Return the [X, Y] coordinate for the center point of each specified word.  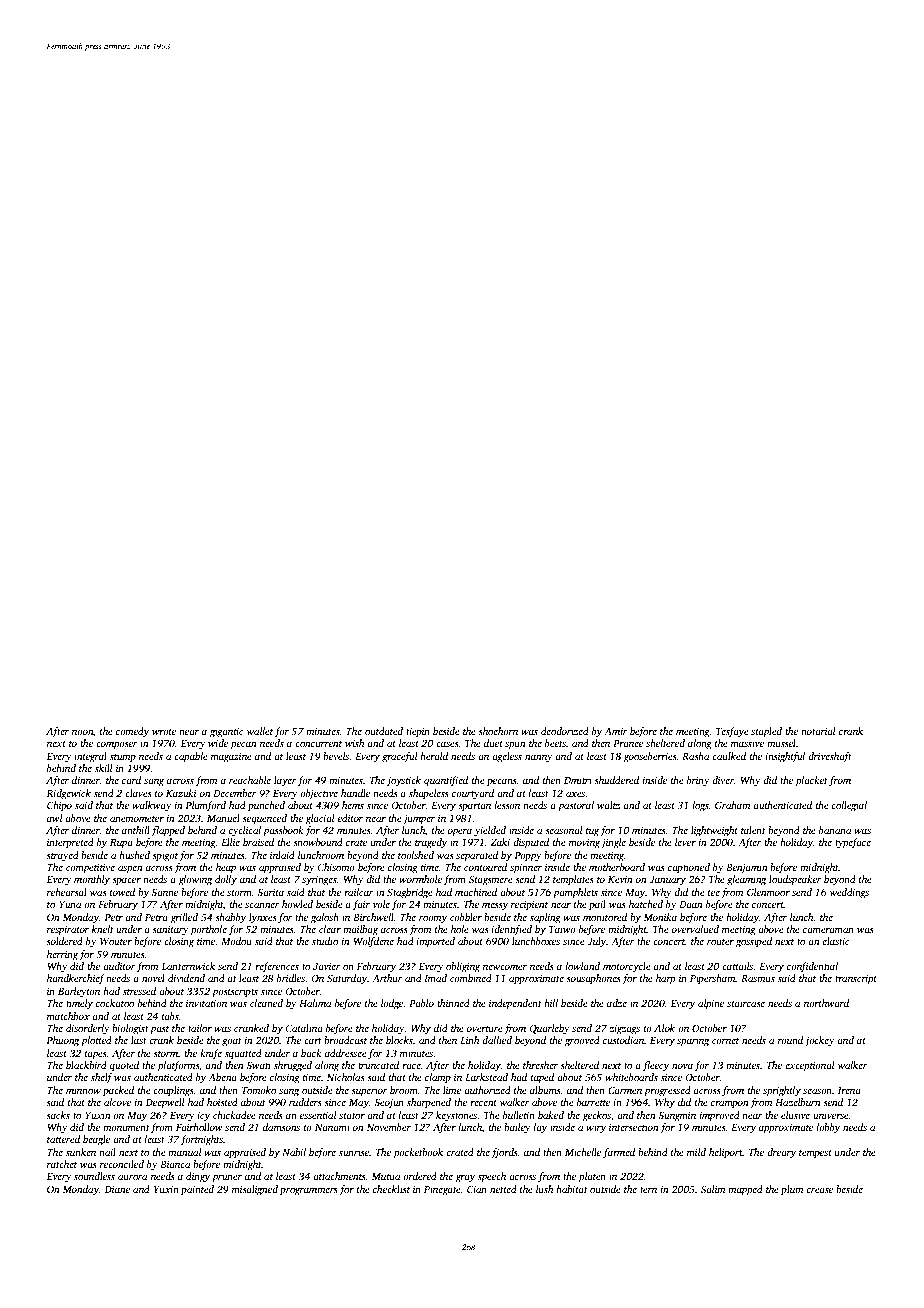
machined [476, 892]
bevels [336, 756]
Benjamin [746, 868]
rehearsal [67, 892]
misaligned [255, 1190]
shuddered [616, 780]
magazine [231, 758]
